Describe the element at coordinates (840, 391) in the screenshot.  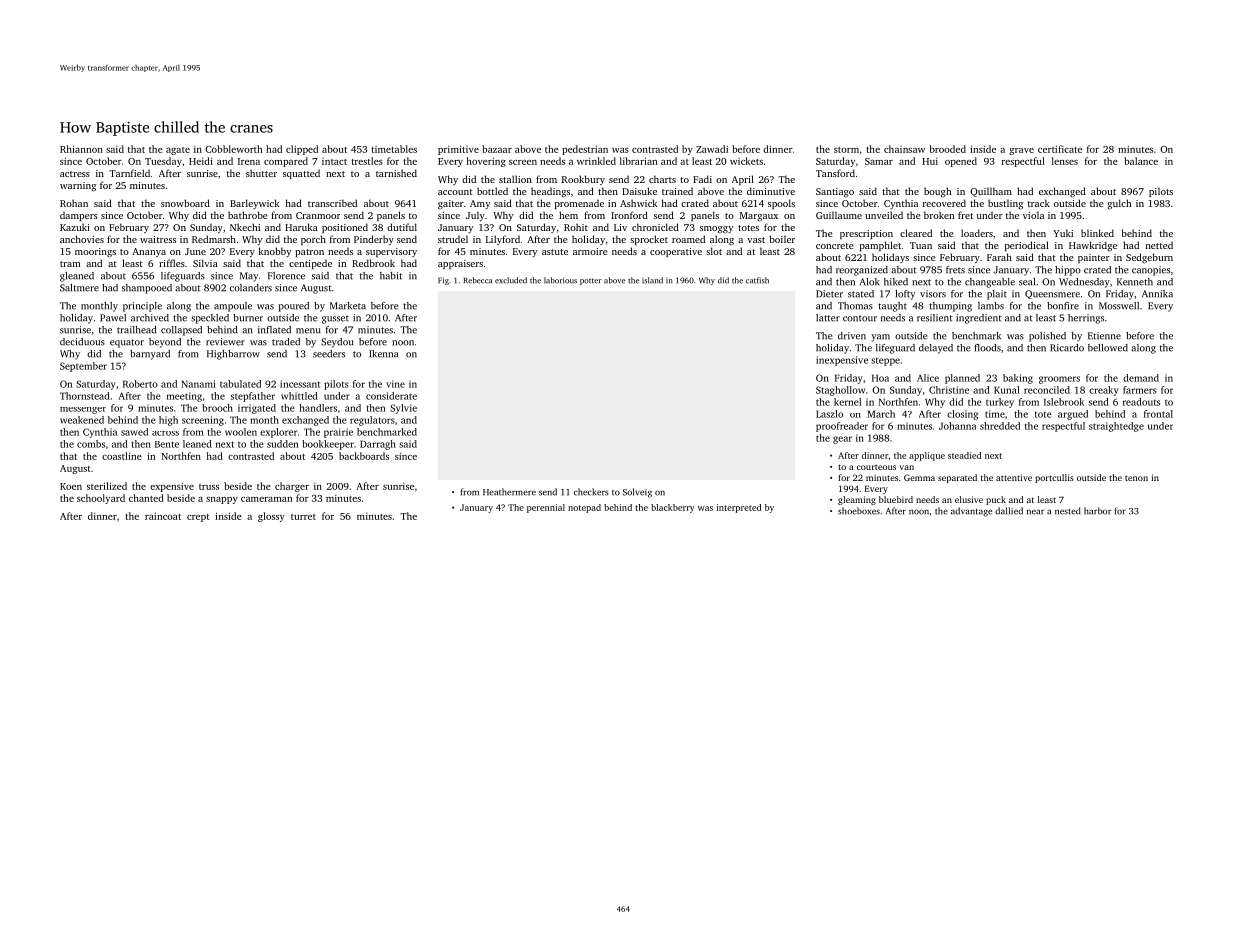
I see `Staghollow` at that location.
